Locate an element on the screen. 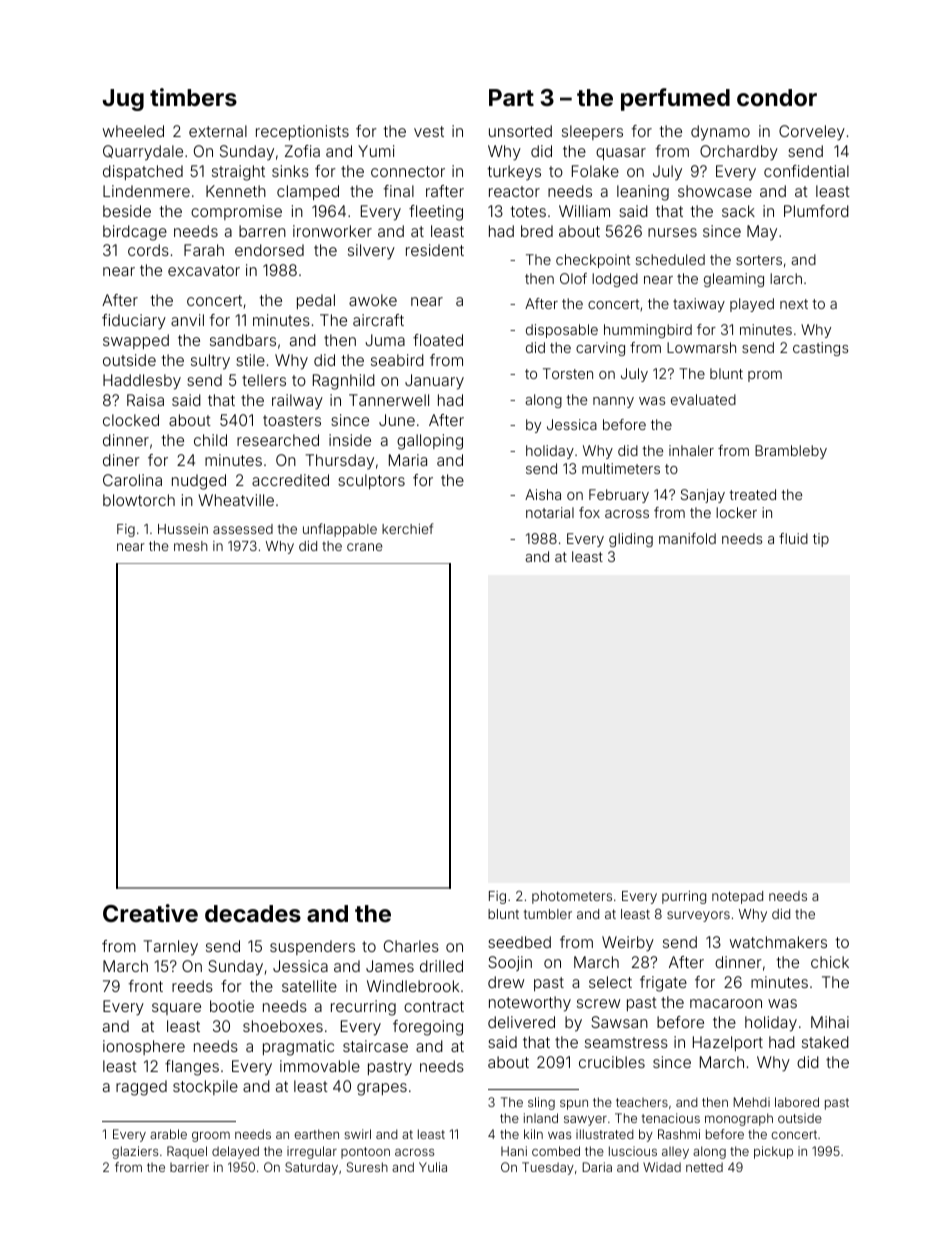 The width and height of the screenshot is (952, 1233). totes is located at coordinates (528, 211).
